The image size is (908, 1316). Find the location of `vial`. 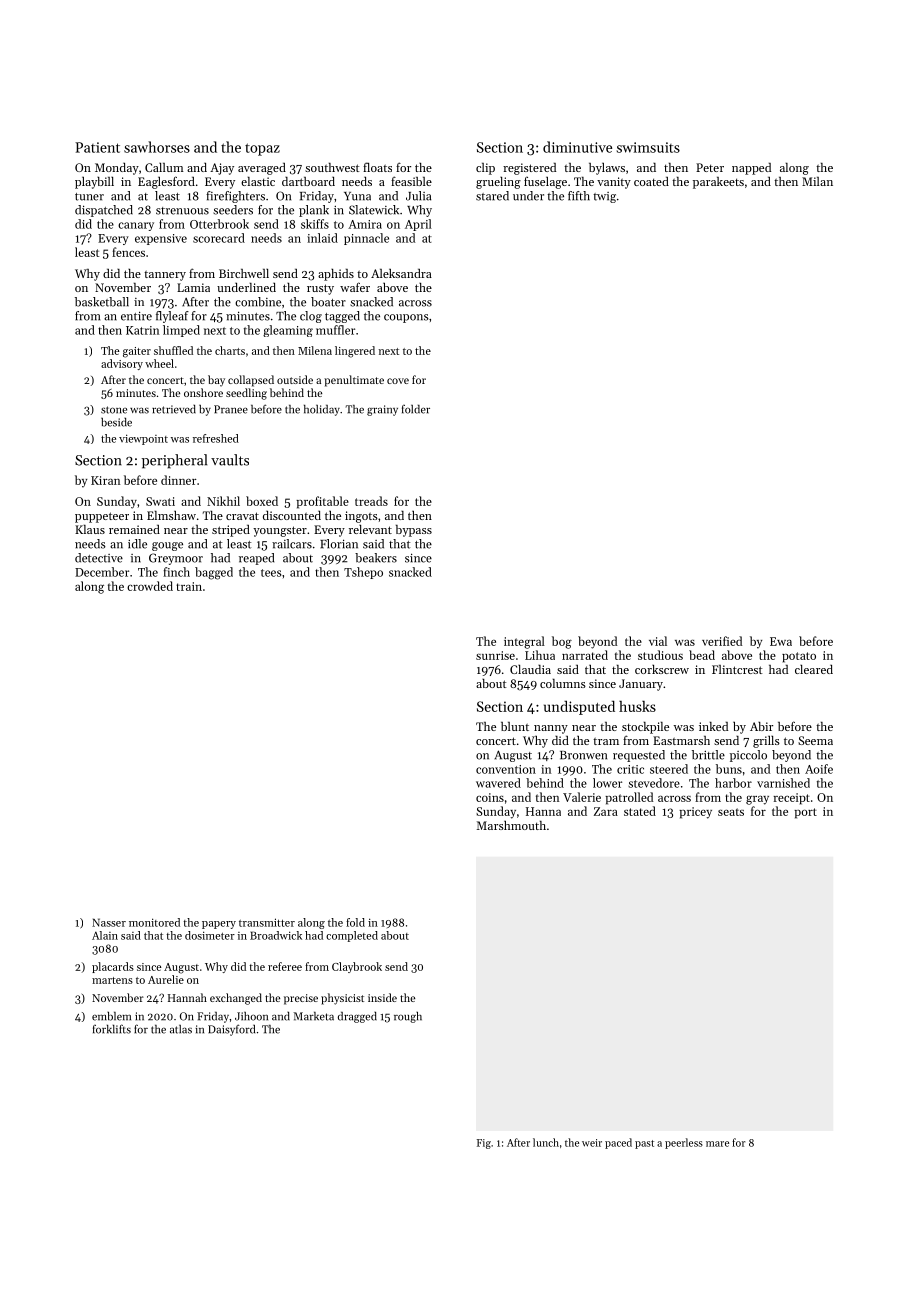

vial is located at coordinates (658, 641).
